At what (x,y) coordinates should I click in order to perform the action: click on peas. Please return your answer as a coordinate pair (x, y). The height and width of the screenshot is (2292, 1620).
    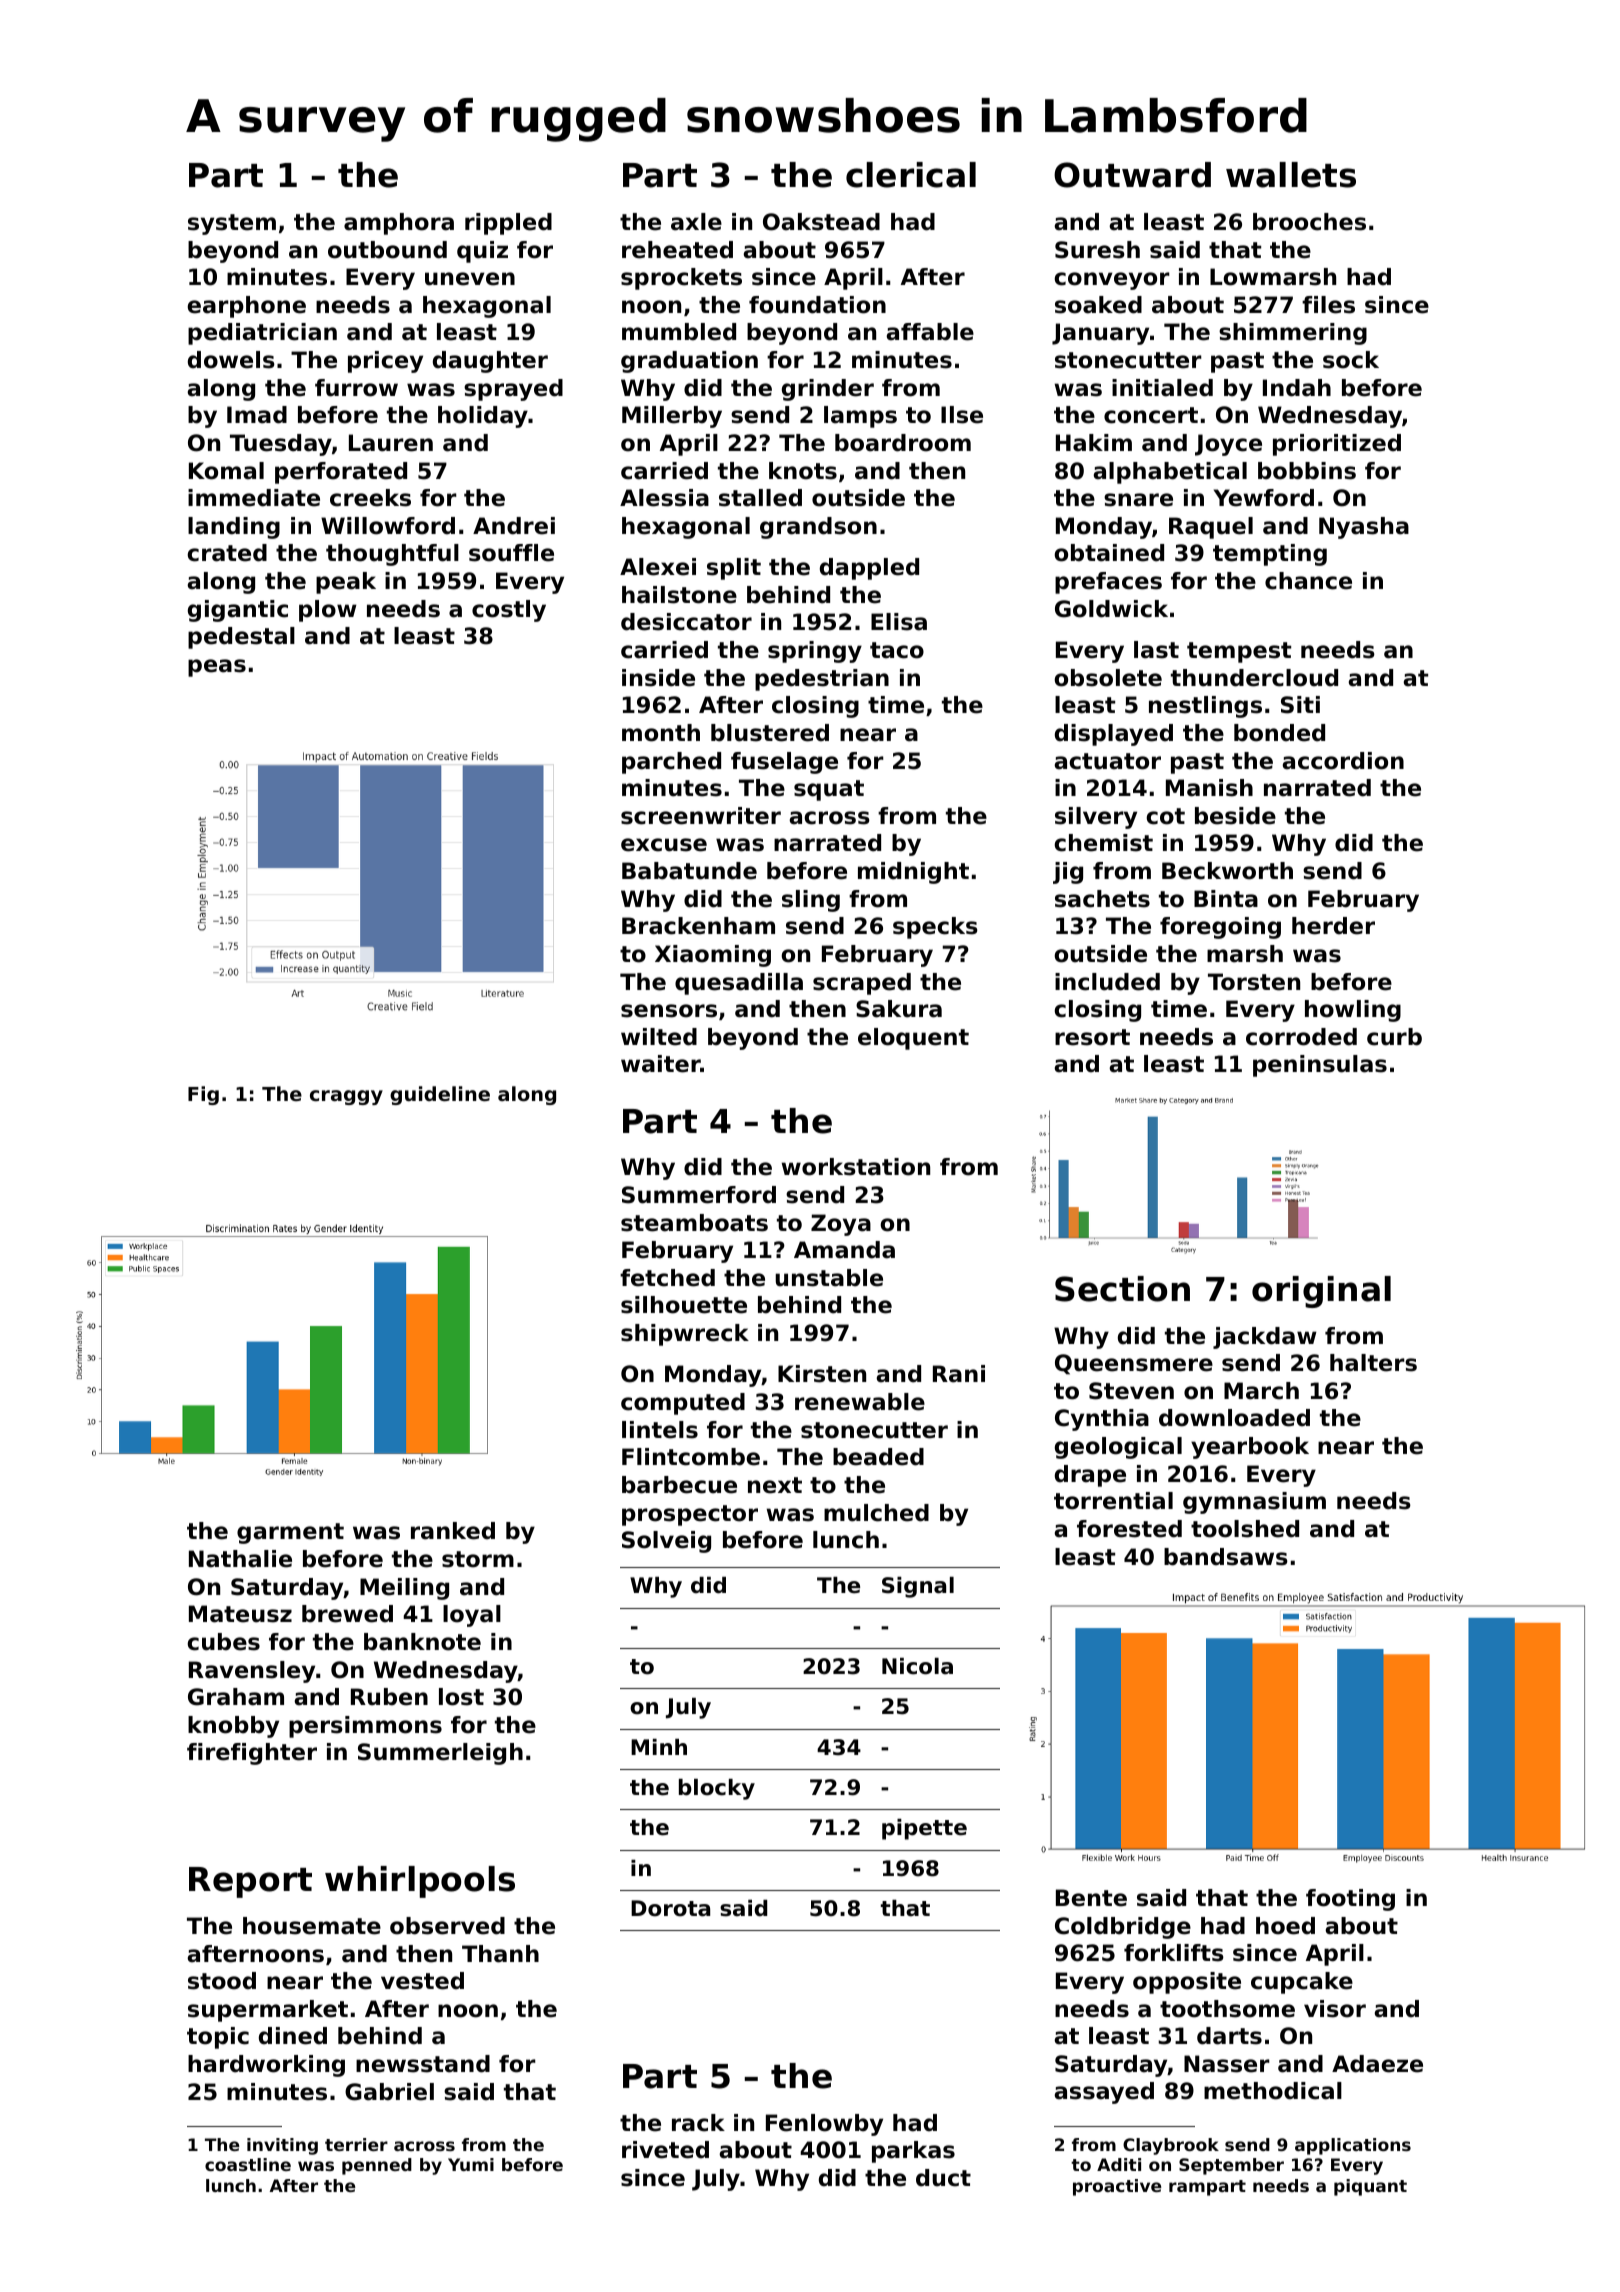
    Looking at the image, I should click on (217, 668).
